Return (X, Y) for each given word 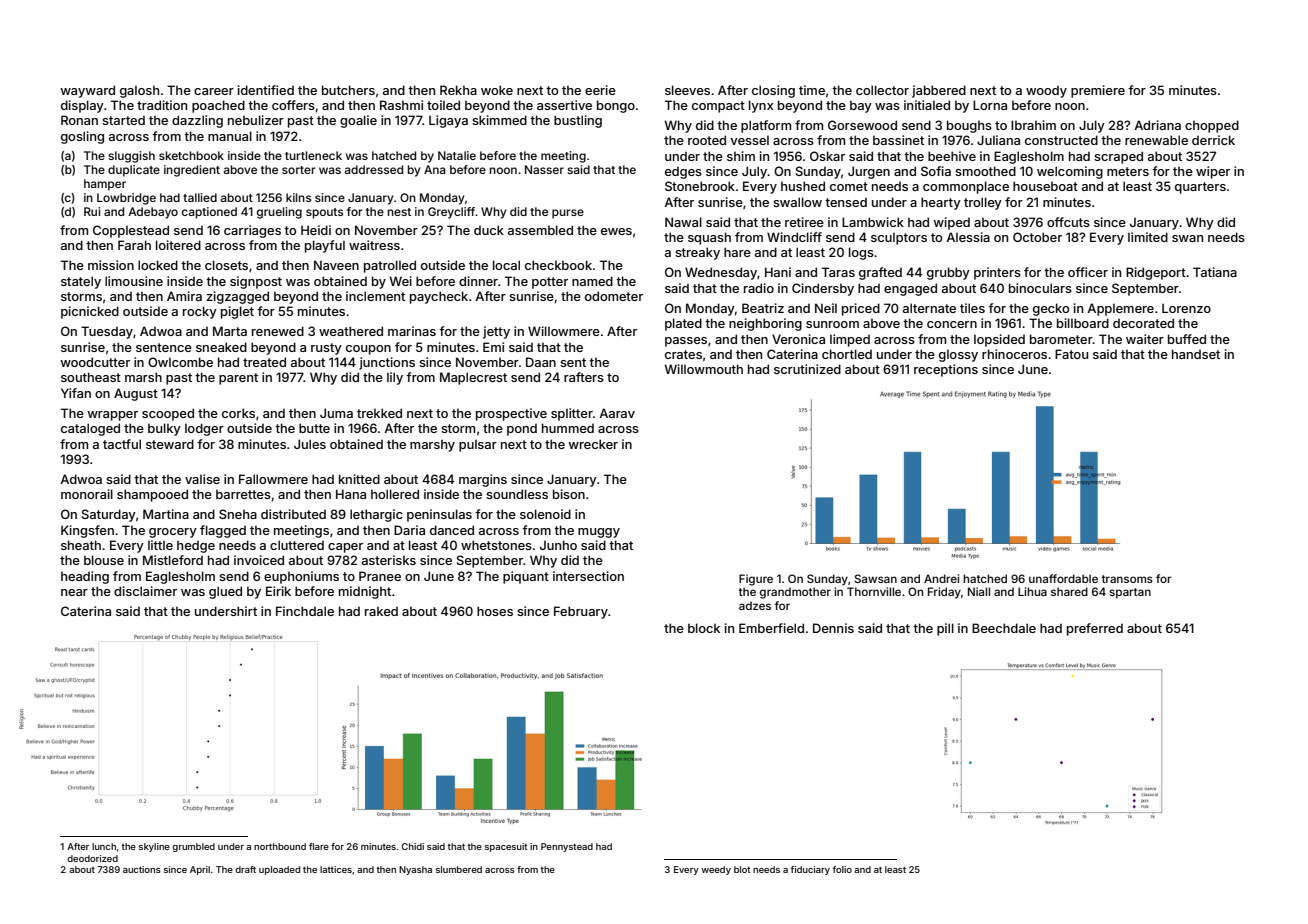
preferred (1095, 629)
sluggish (131, 157)
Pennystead (567, 847)
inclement (375, 296)
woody (1046, 92)
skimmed (499, 120)
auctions (142, 869)
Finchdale (305, 611)
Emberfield (771, 628)
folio (842, 869)
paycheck (439, 297)
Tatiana (1215, 272)
